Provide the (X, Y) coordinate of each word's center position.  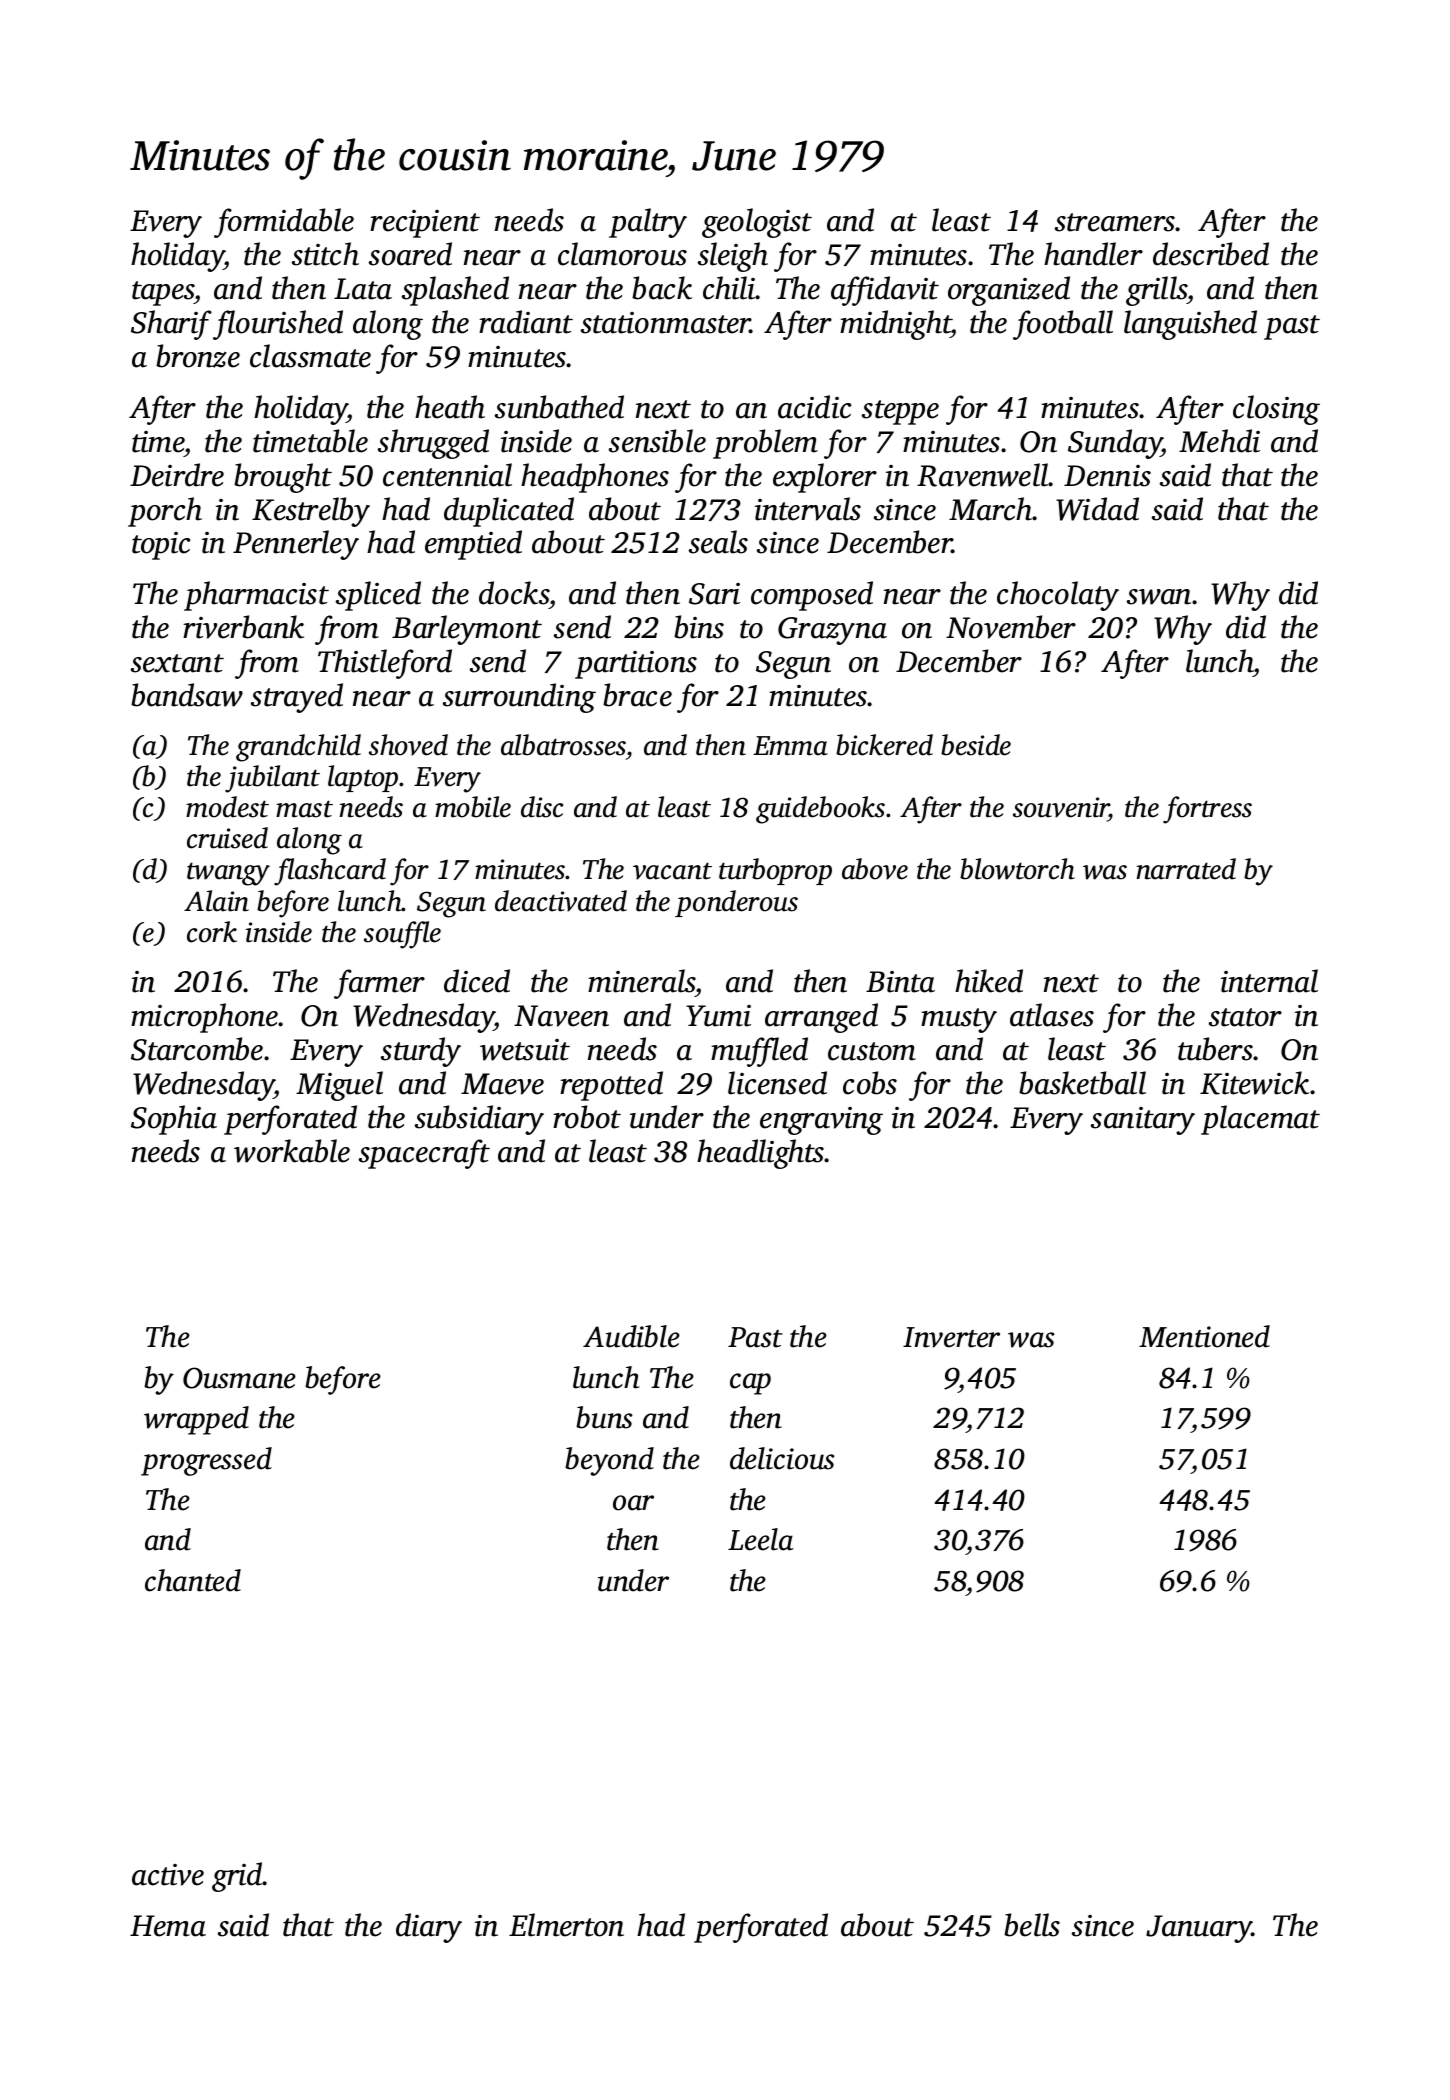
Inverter (951, 1337)
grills (1156, 291)
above (875, 869)
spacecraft (424, 1154)
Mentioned (1204, 1336)
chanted (193, 1580)
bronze (198, 356)
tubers (1215, 1049)
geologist (757, 223)
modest (227, 807)
